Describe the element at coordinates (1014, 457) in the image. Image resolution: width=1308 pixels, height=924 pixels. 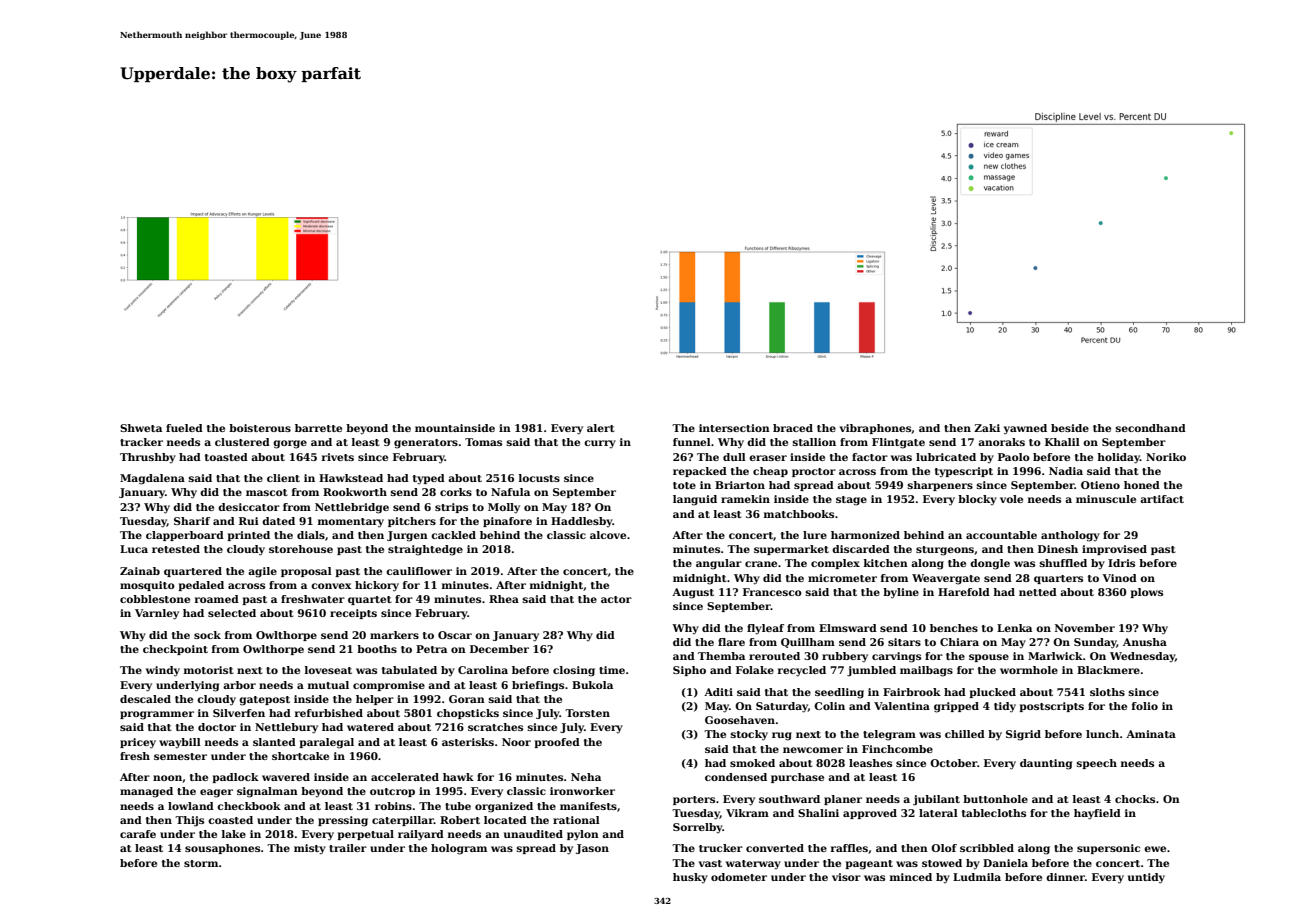
I see `Paolo` at that location.
